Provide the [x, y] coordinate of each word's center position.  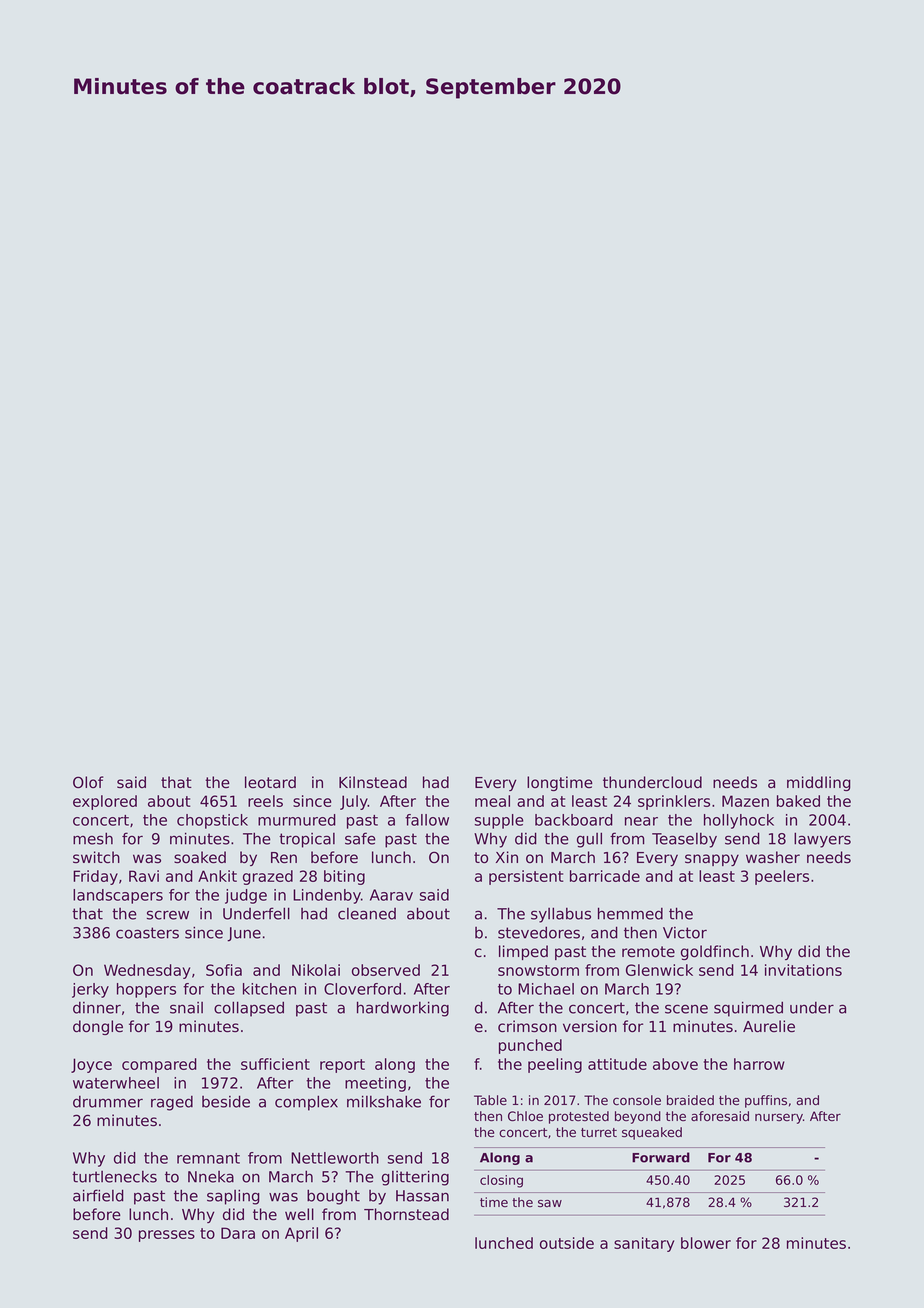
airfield [98, 1195]
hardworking [403, 1009]
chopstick [212, 821]
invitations [803, 970]
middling [819, 783]
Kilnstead [373, 782]
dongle [98, 1027]
